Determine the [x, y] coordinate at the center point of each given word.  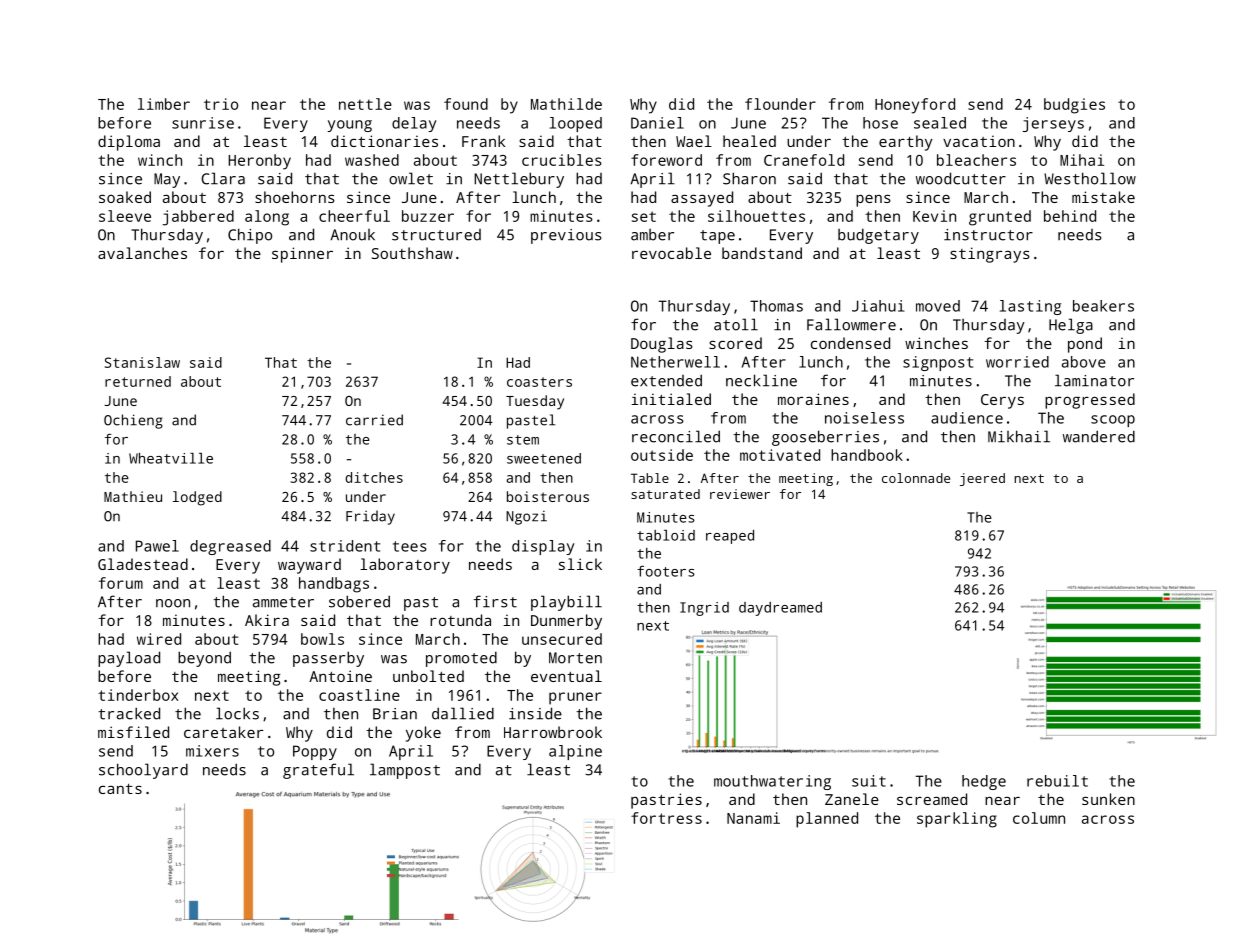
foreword [666, 160]
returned [138, 381]
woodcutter [961, 178]
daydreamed [780, 609]
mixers [212, 751]
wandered [1099, 436]
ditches [374, 477]
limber [164, 104]
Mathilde [566, 104]
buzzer [428, 216]
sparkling [957, 820]
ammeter [283, 602]
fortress [666, 818]
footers [666, 571]
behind [1070, 216]
